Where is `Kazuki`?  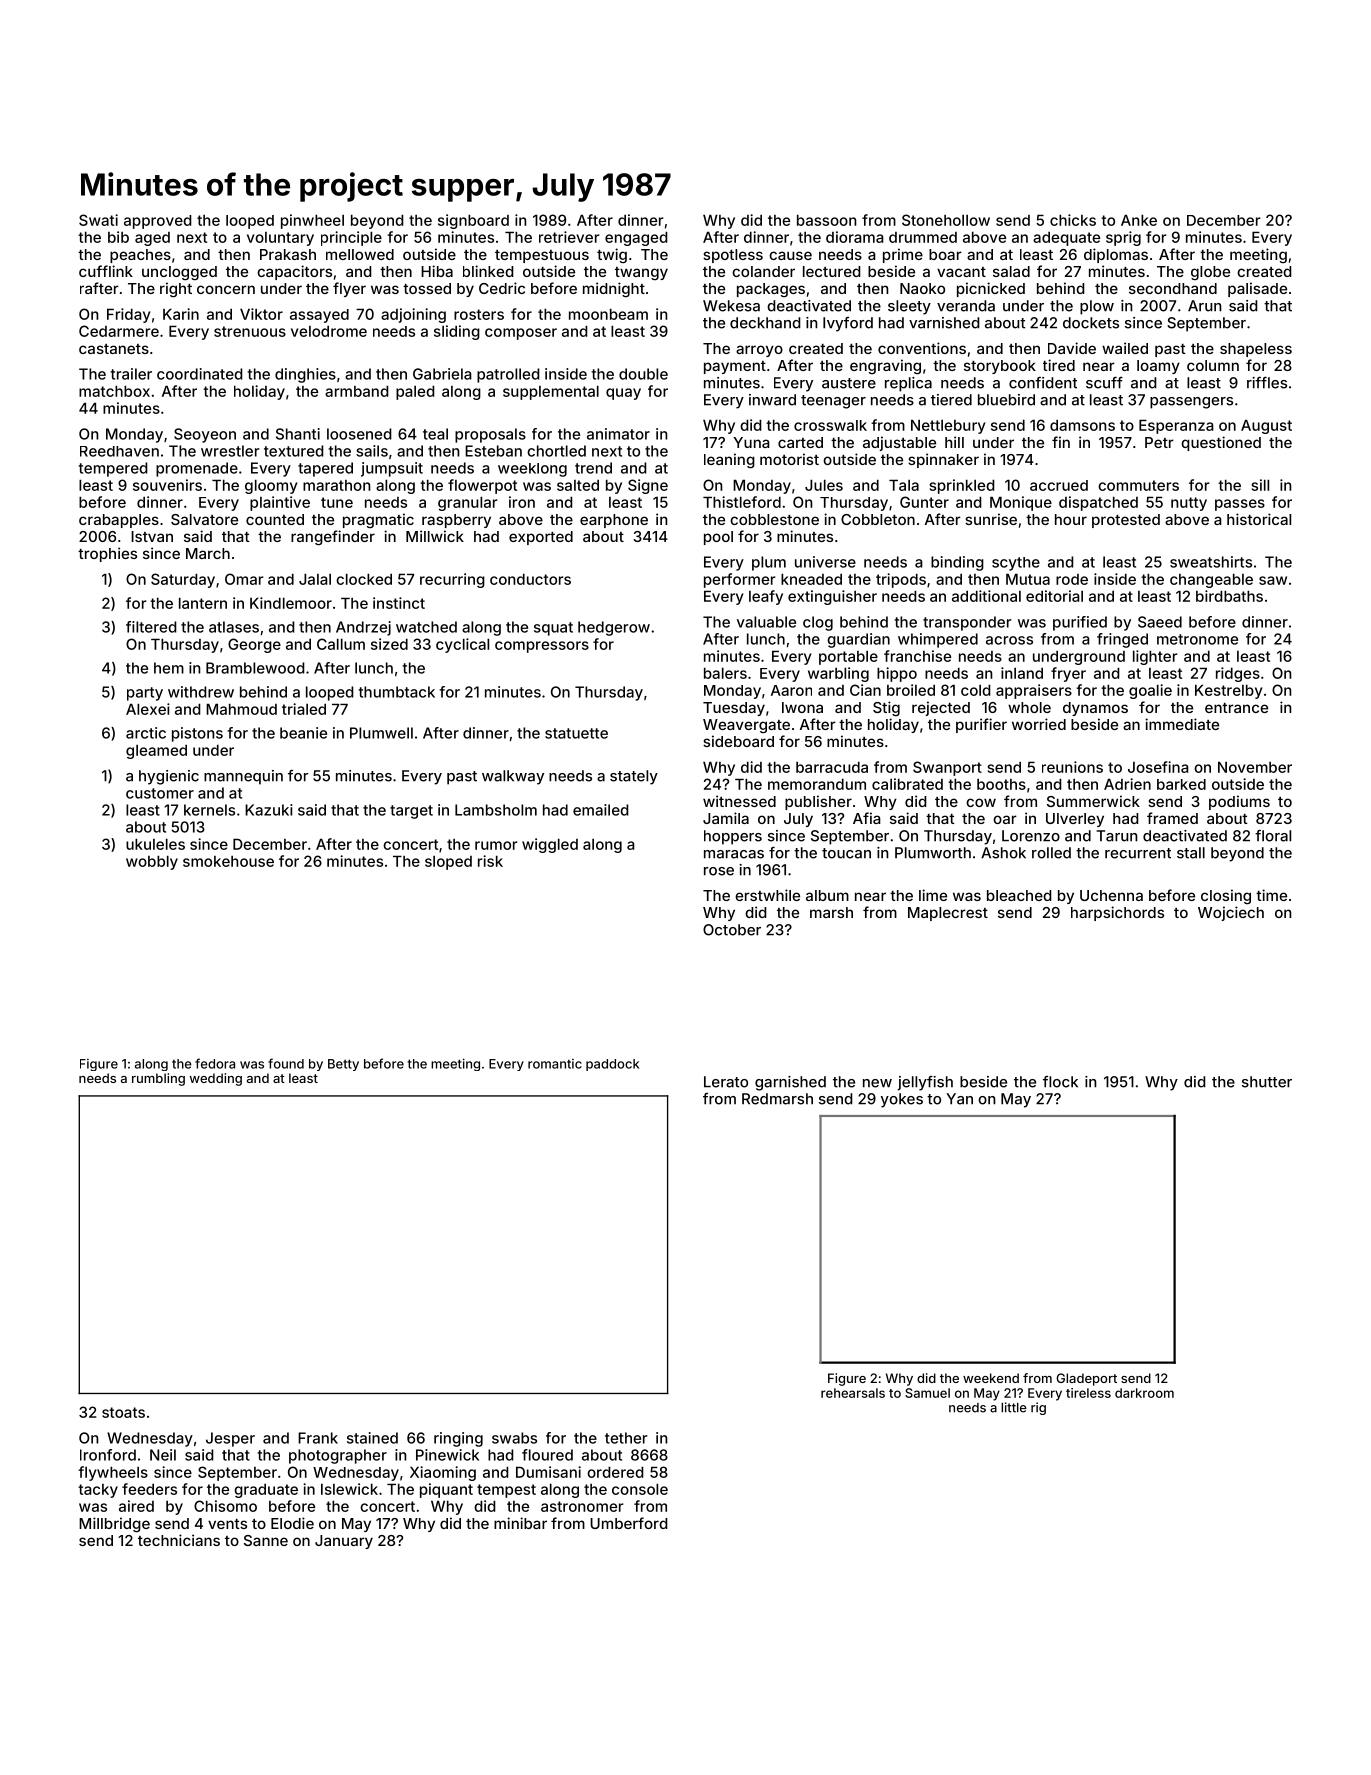
Kazuki is located at coordinates (268, 810).
